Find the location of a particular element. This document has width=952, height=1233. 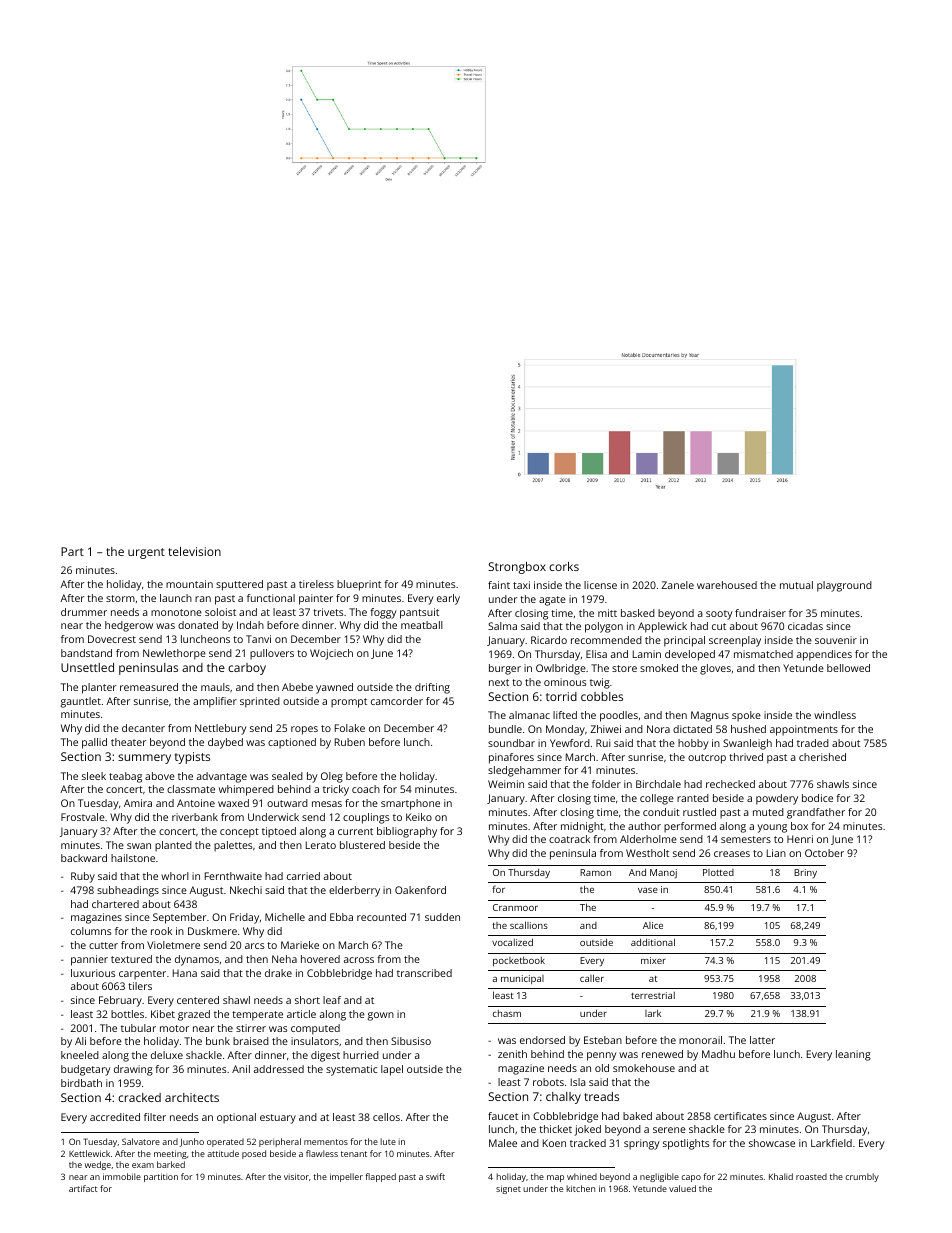

pinafores is located at coordinates (511, 758).
